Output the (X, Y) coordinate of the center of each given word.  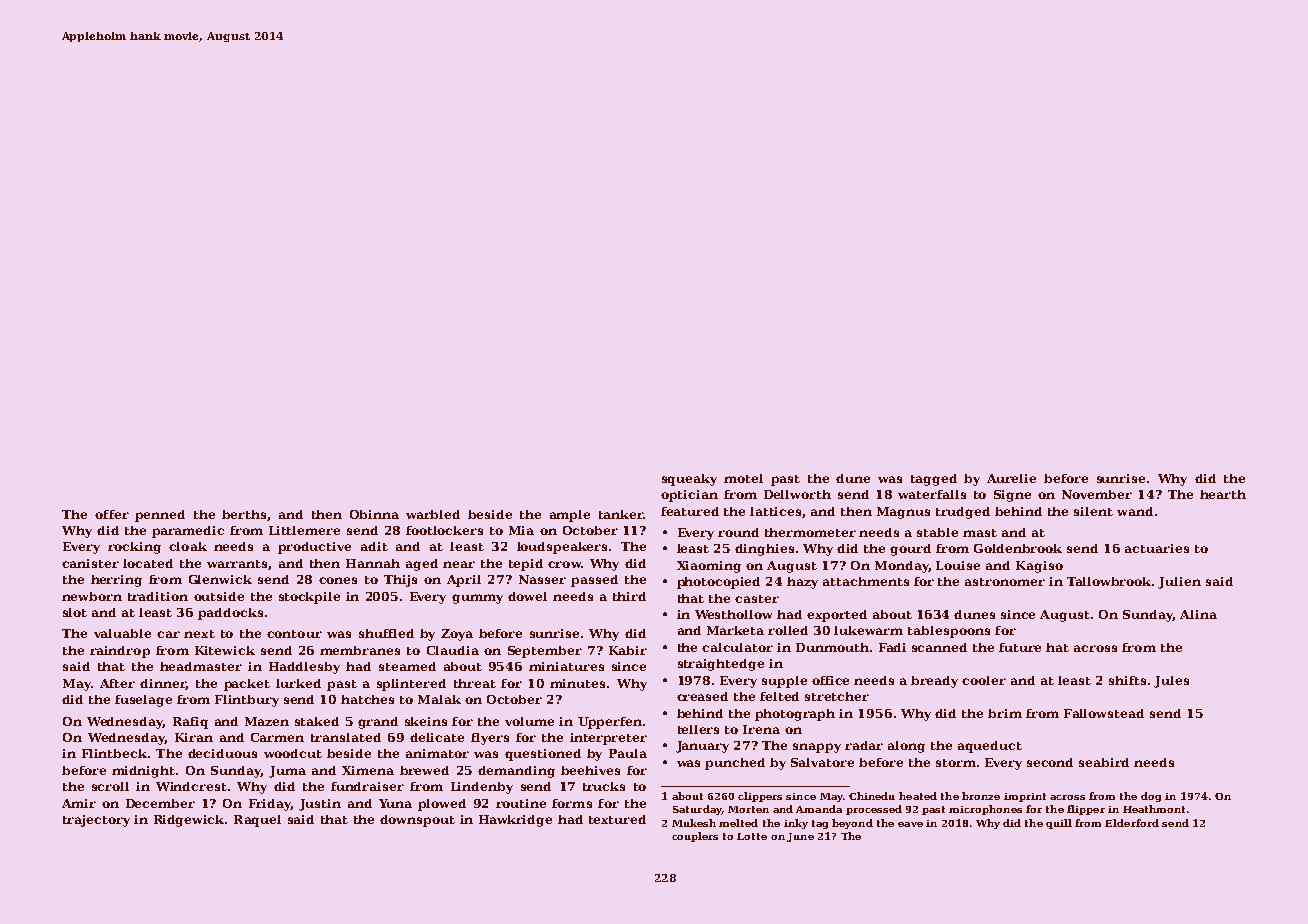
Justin (320, 805)
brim (1005, 713)
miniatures (566, 666)
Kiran (194, 737)
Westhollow (733, 614)
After (117, 683)
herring (116, 581)
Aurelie (1011, 478)
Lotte (752, 836)
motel (743, 478)
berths (244, 514)
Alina (1198, 614)
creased (702, 696)
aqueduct (990, 747)
